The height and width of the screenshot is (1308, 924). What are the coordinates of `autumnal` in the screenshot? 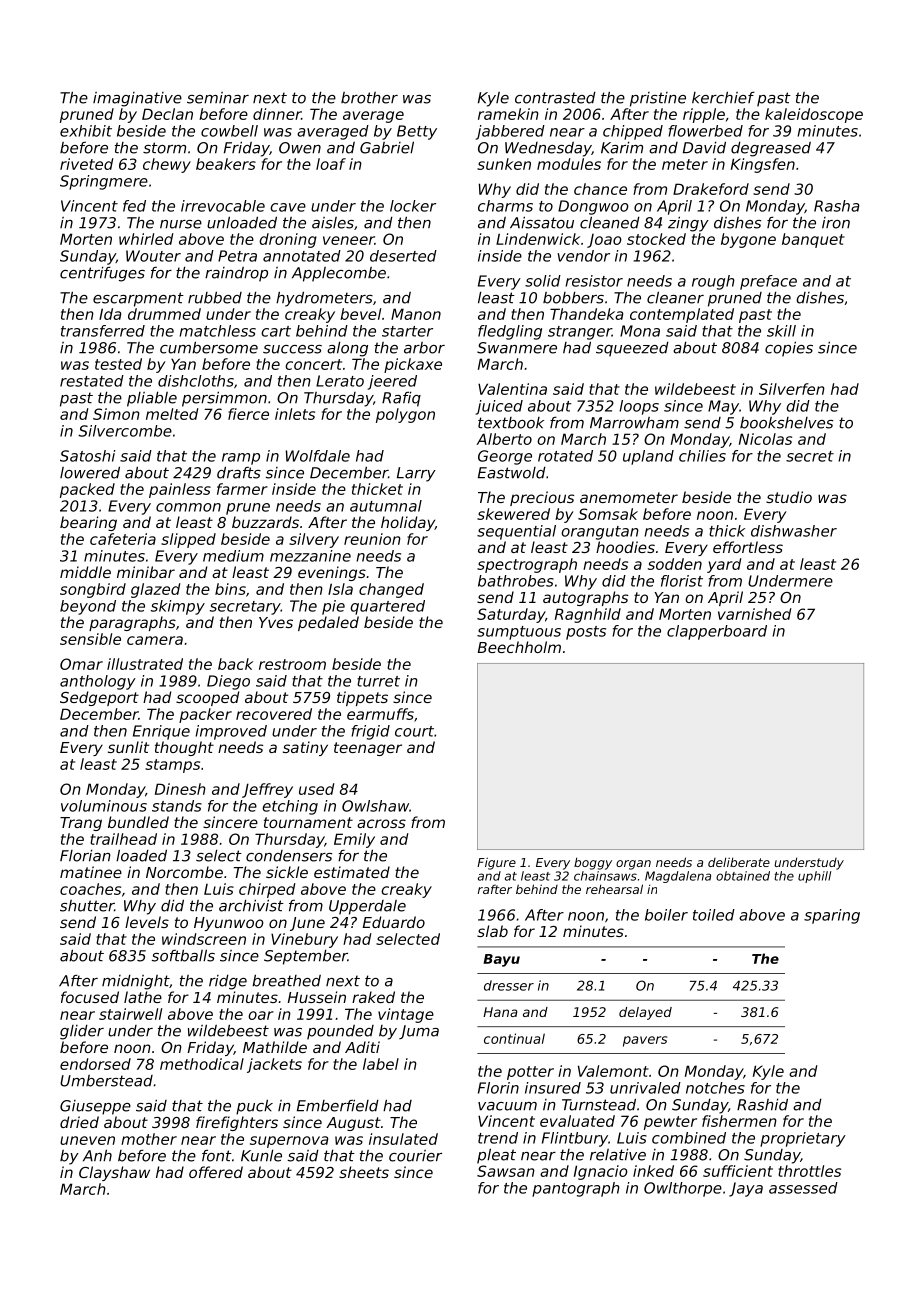 It's located at (386, 506).
